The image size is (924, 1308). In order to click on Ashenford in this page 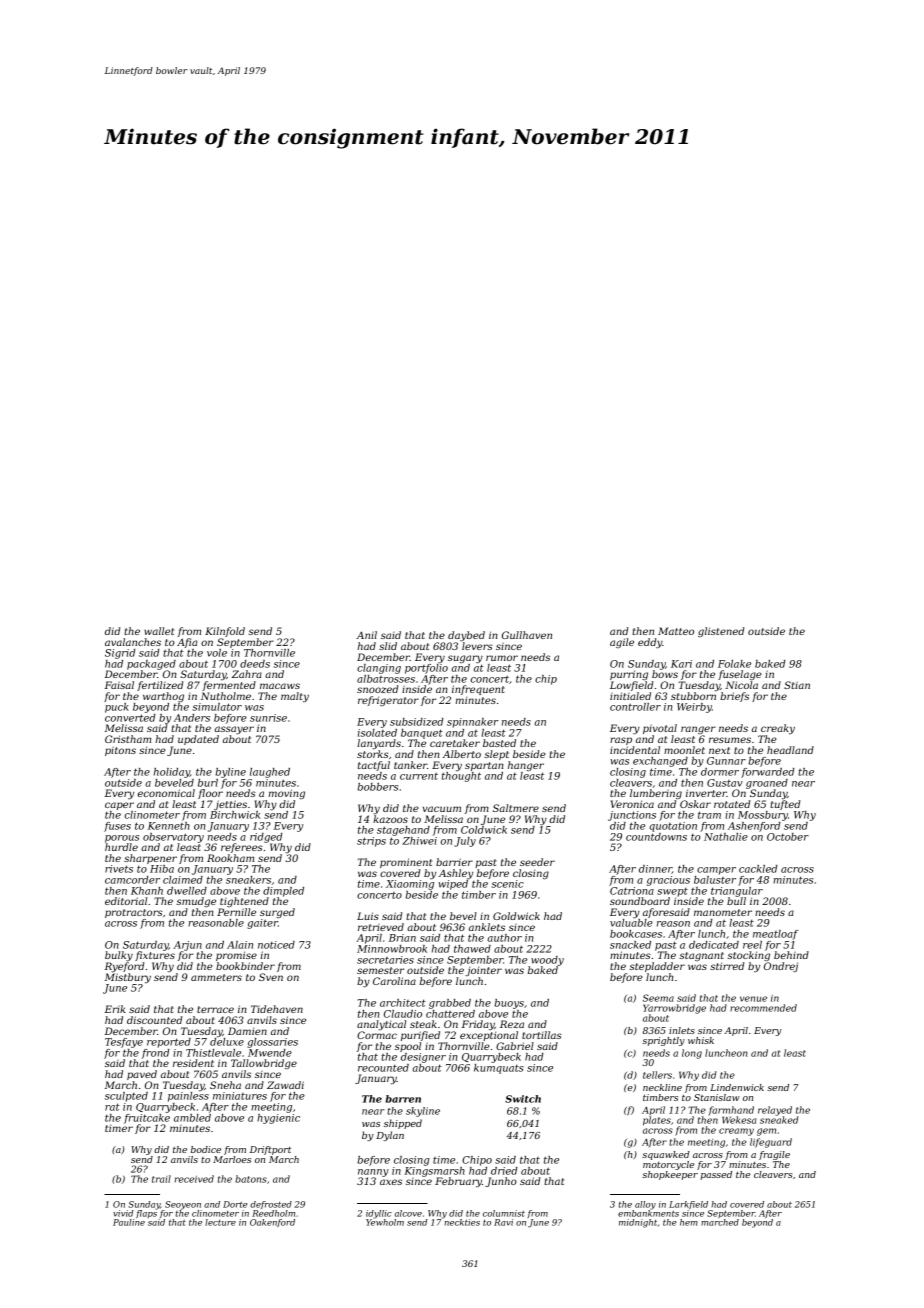, I will do `click(754, 827)`.
